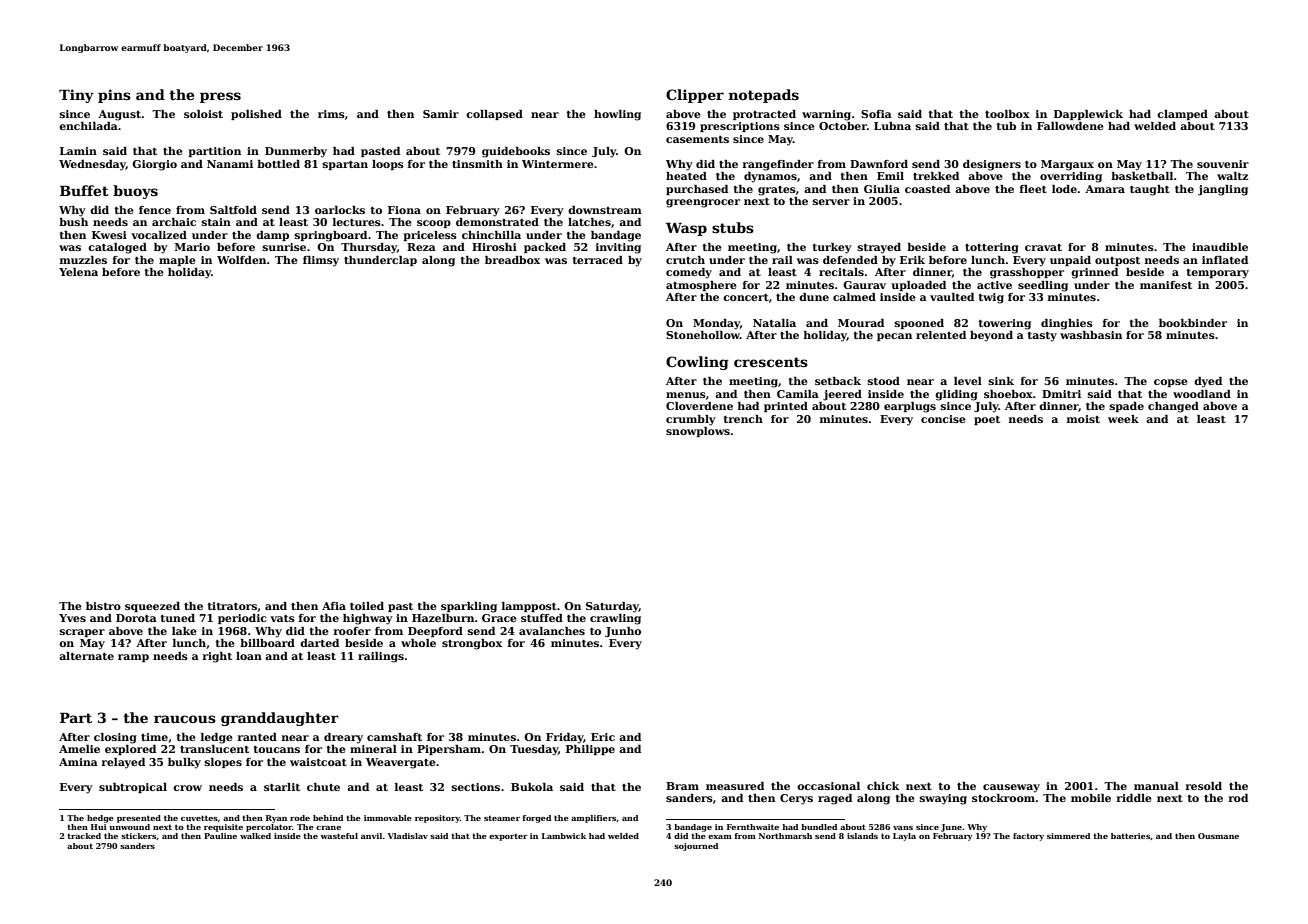 The image size is (1308, 924). Describe the element at coordinates (103, 606) in the document. I see `bistro` at that location.
